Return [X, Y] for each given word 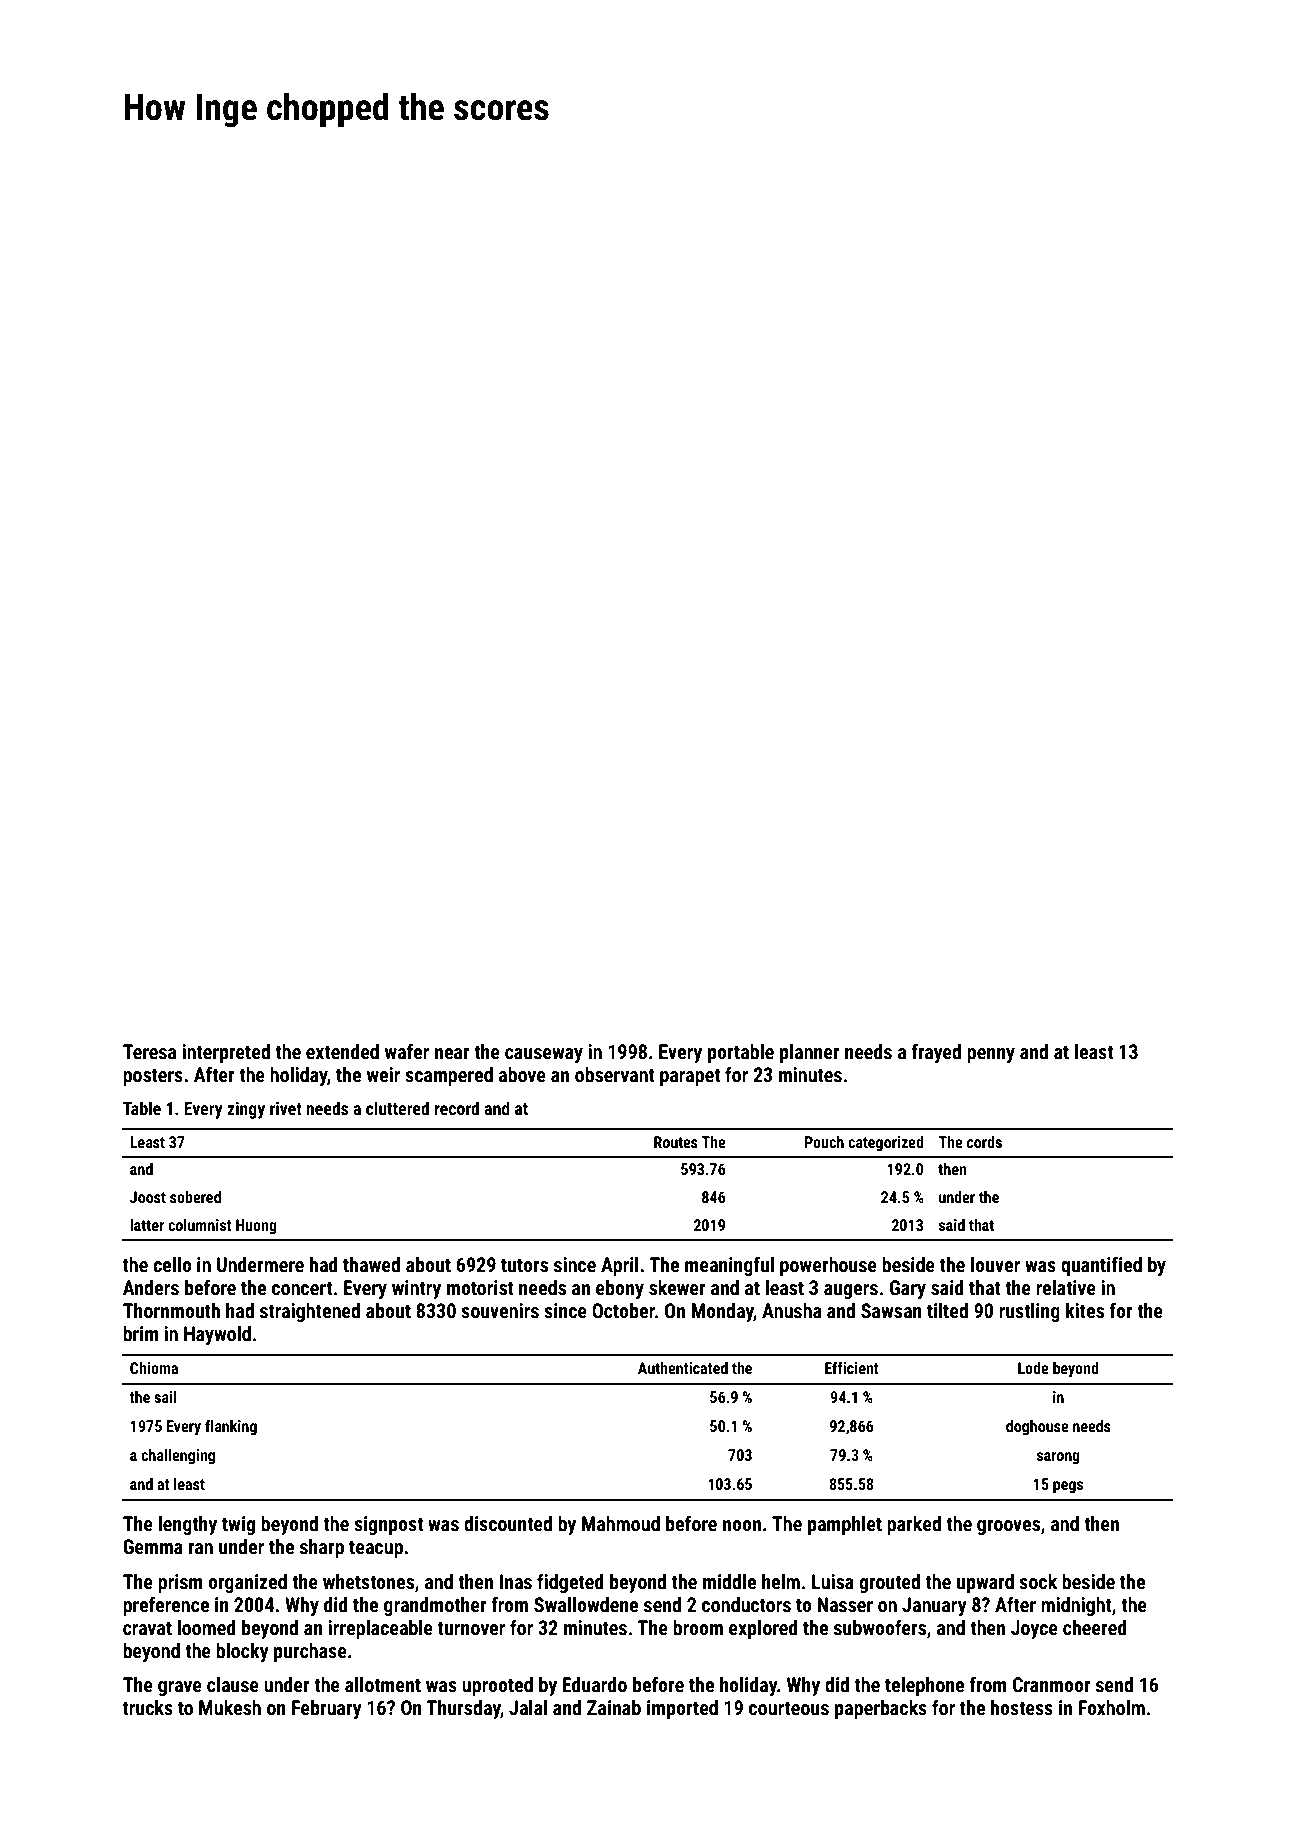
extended [342, 1051]
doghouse [1037, 1428]
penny [991, 1055]
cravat [147, 1628]
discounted [508, 1523]
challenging [178, 1457]
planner [810, 1053]
